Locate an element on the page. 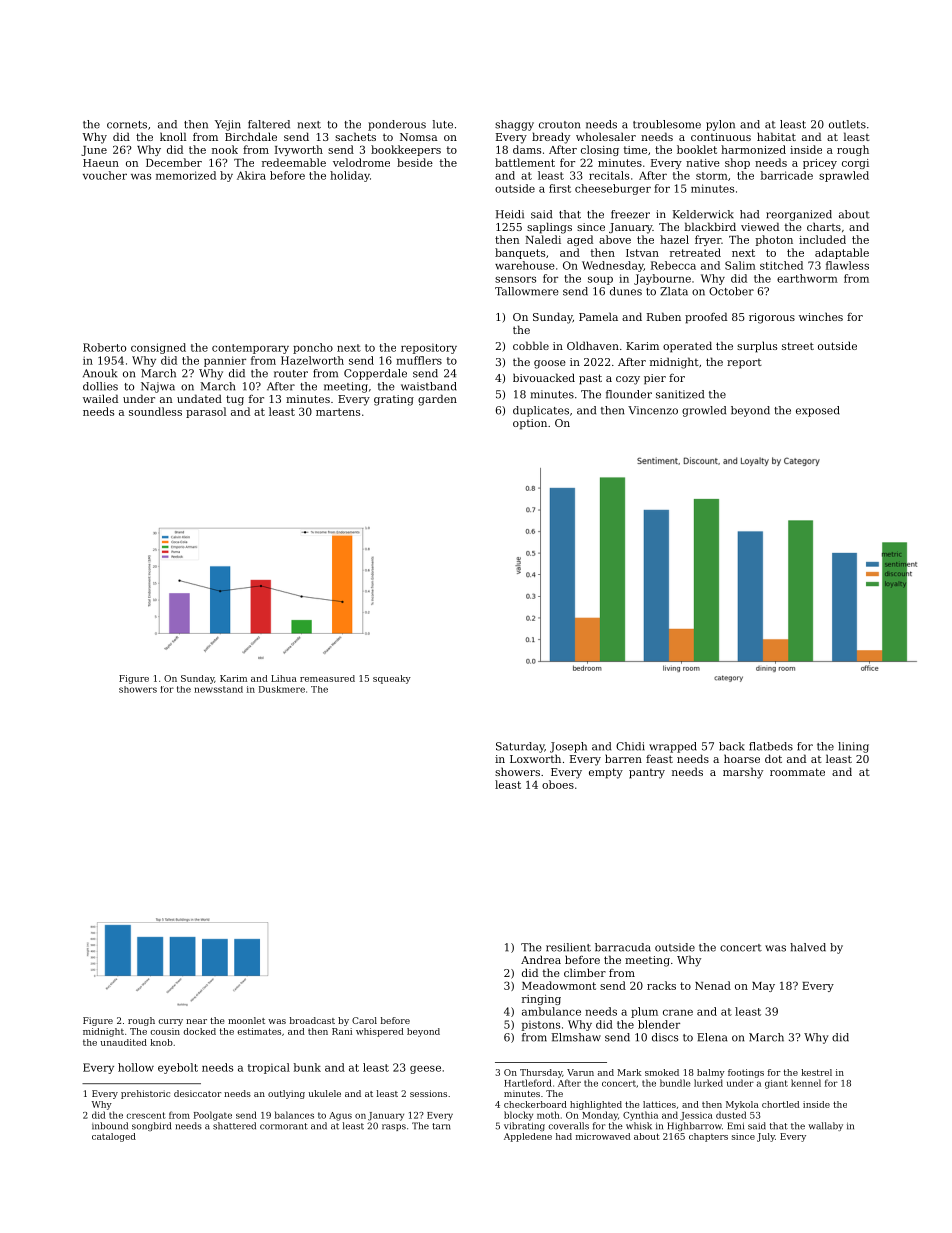 This document has height=1233, width=952. moonlet is located at coordinates (246, 1020).
